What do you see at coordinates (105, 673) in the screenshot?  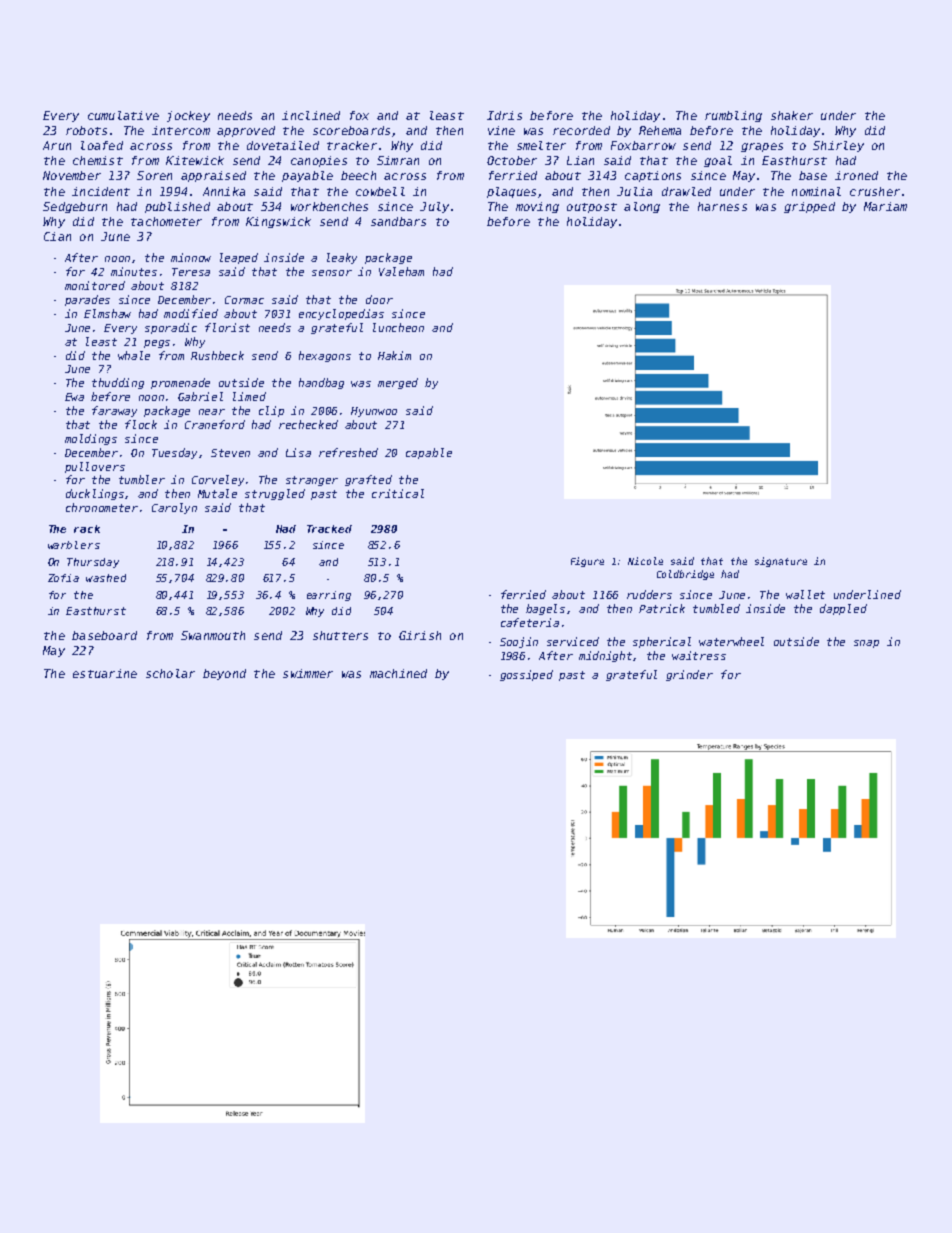 I see `estuarine` at bounding box center [105, 673].
